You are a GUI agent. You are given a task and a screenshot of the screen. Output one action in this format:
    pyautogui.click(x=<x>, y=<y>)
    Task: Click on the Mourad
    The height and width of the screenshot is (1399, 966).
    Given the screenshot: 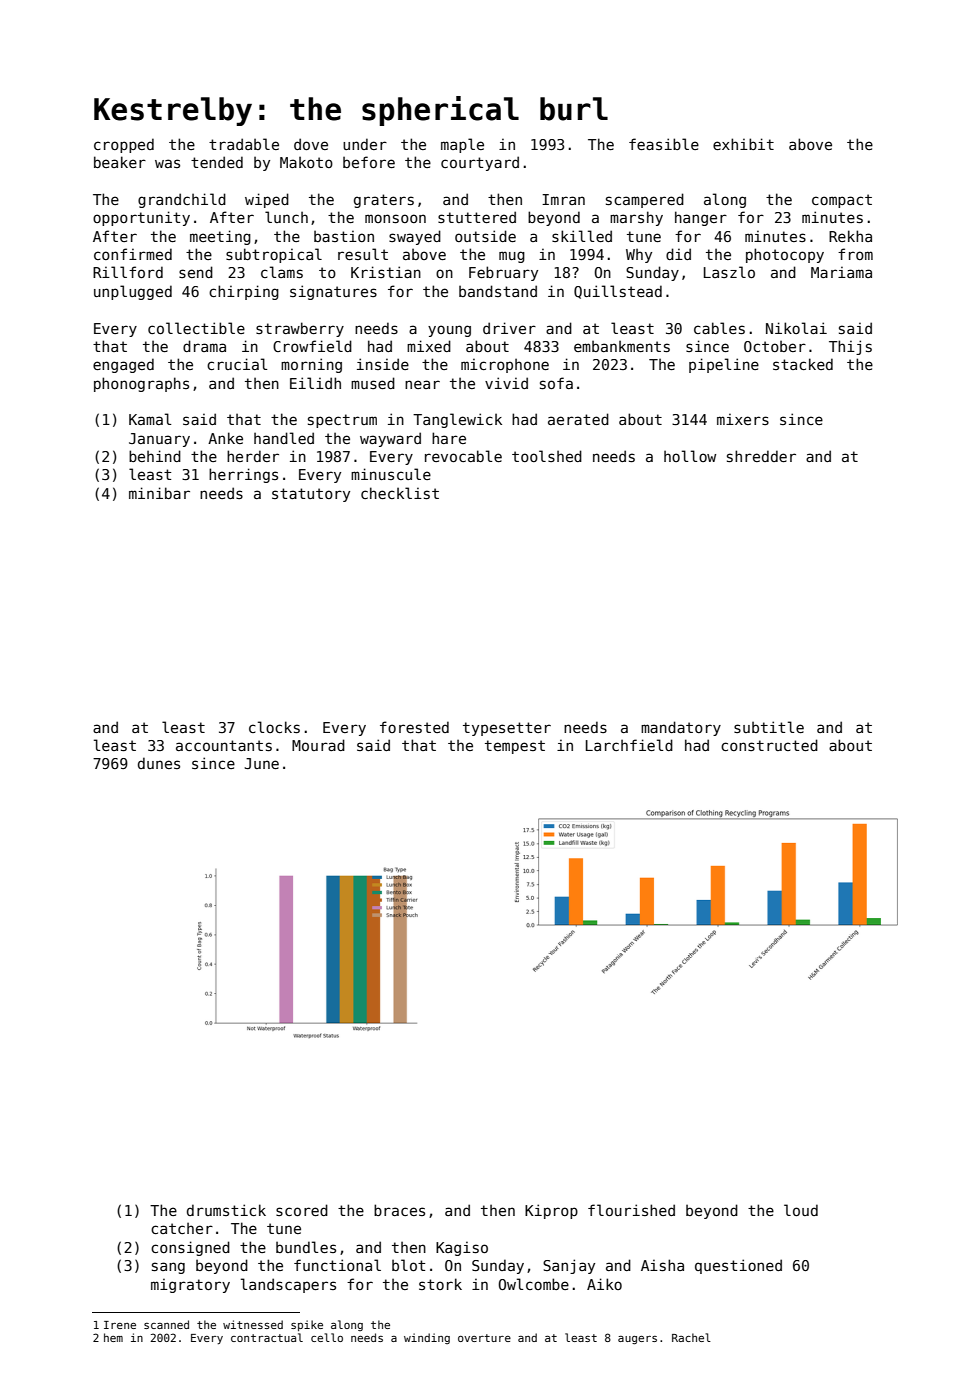 What is the action you would take?
    pyautogui.click(x=318, y=745)
